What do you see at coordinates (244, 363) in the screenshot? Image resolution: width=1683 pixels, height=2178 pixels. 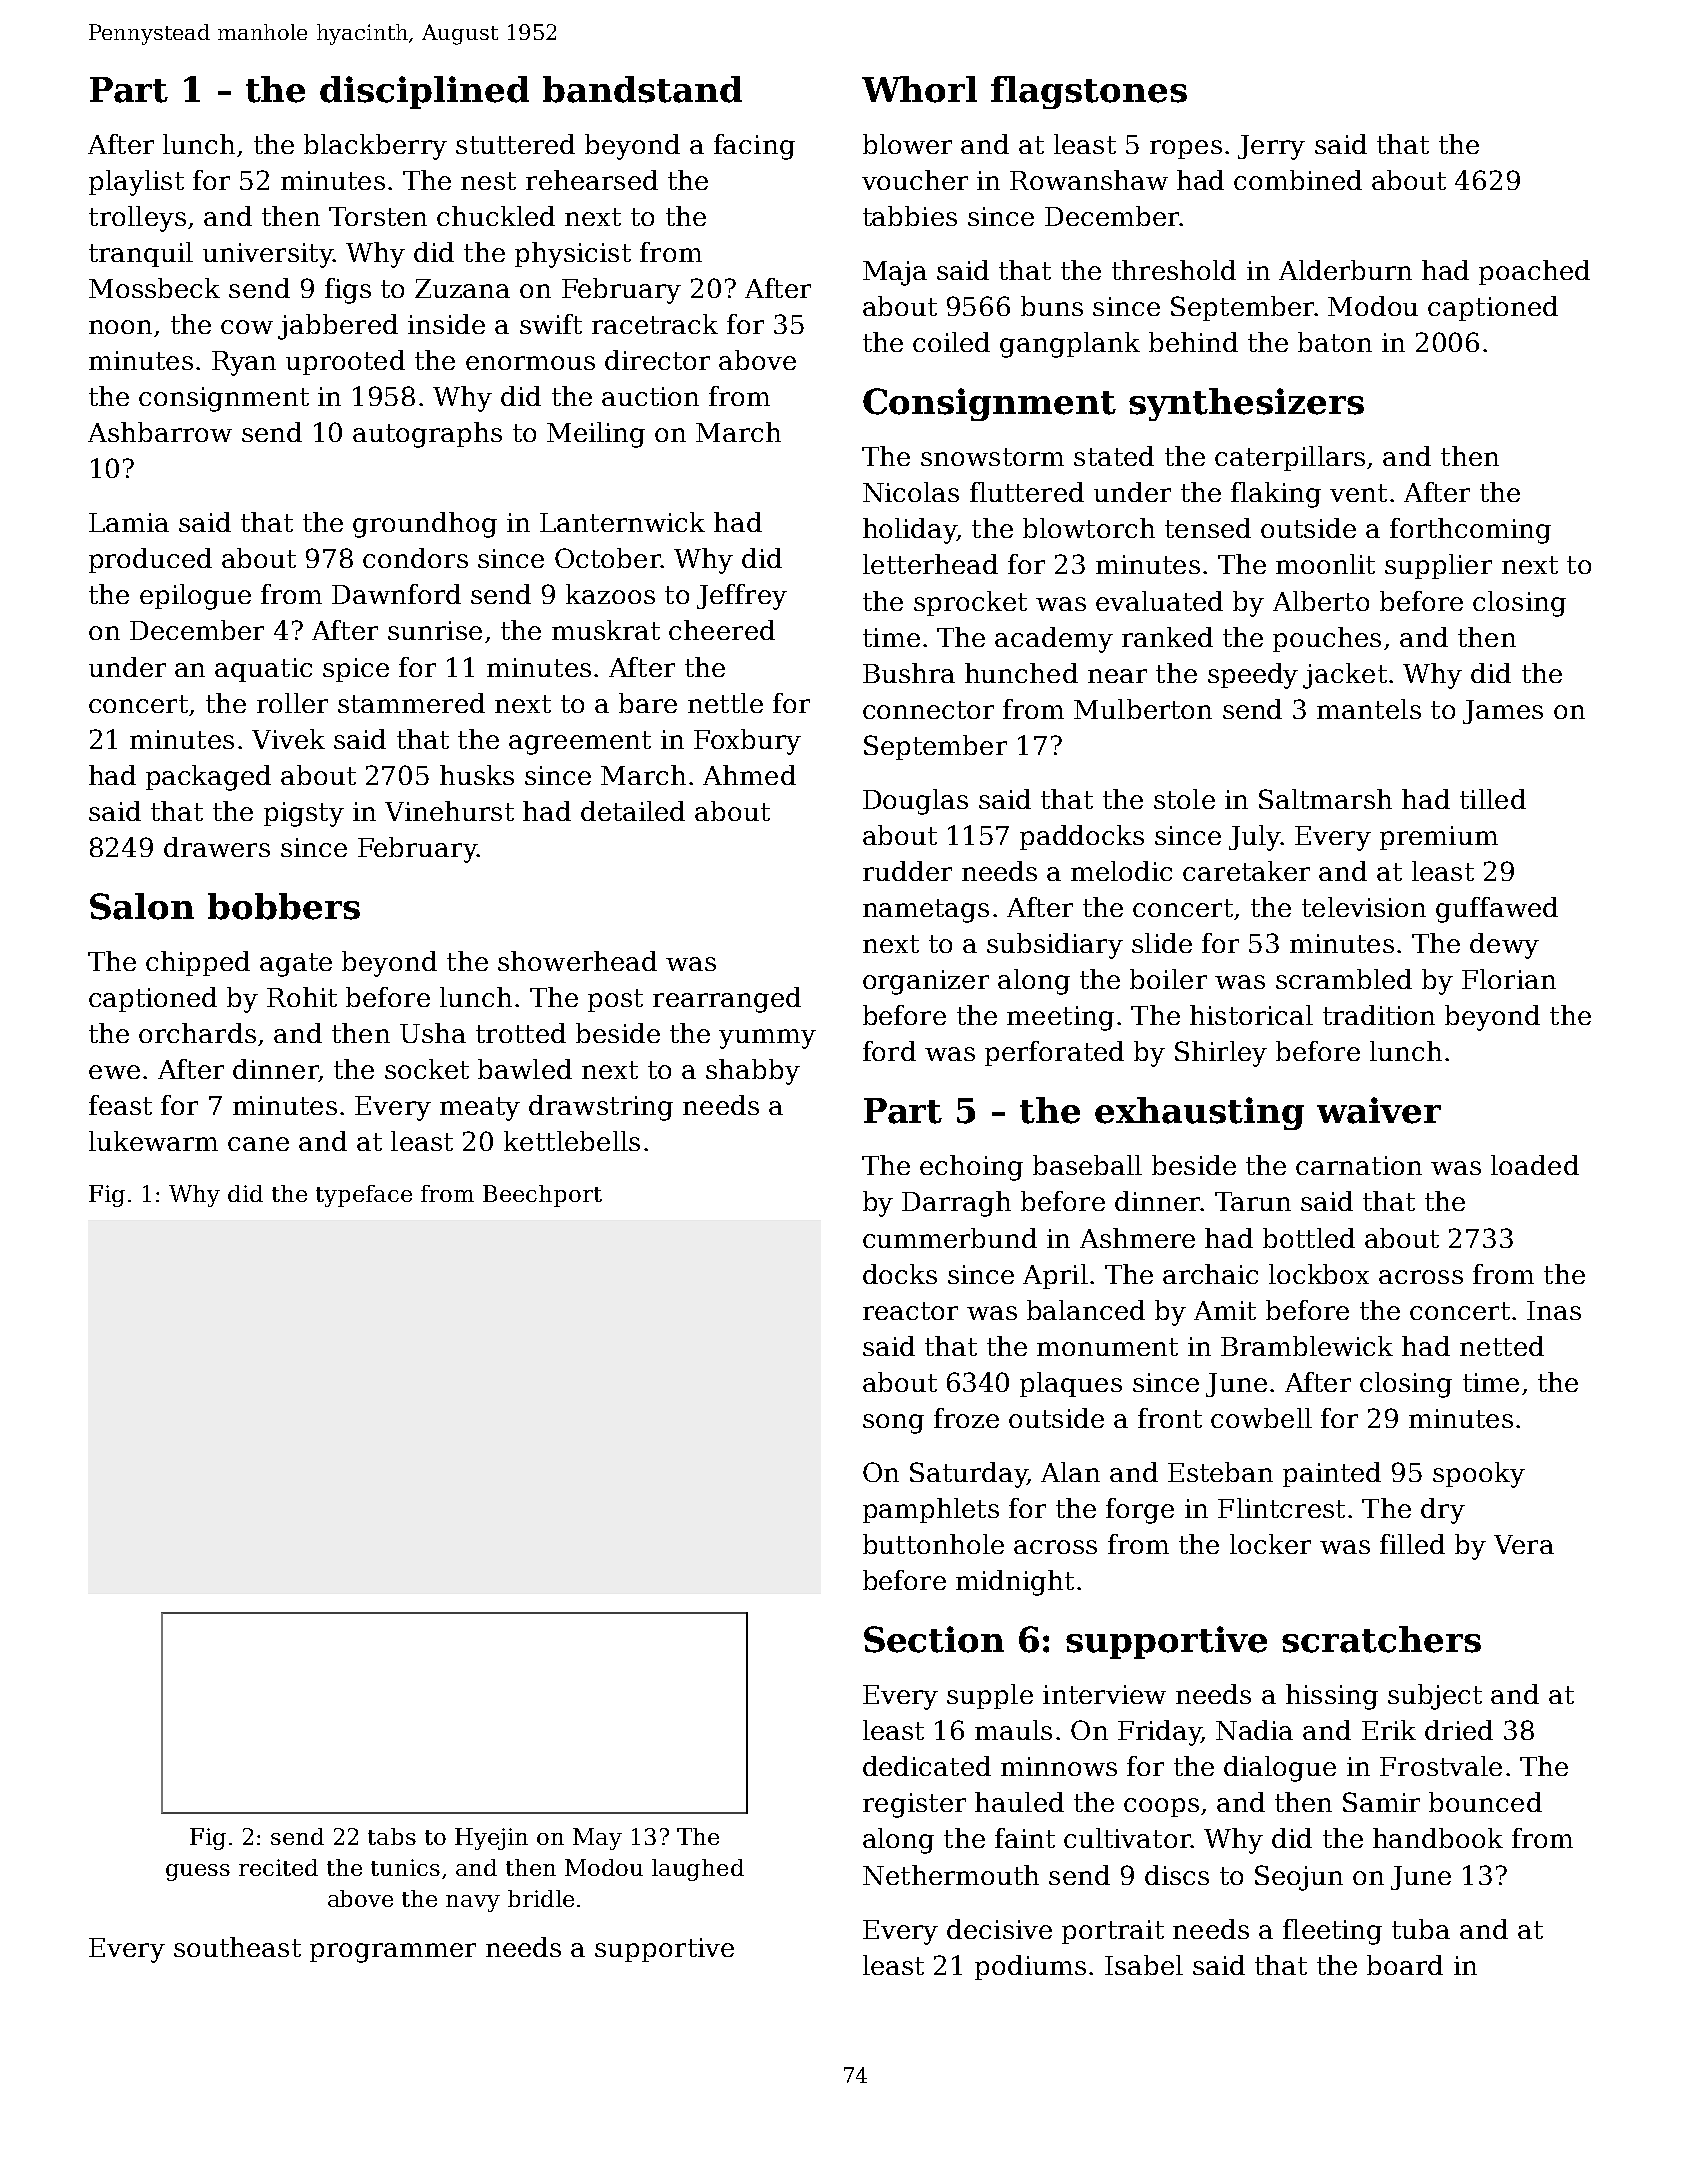 I see `Ryan` at bounding box center [244, 363].
